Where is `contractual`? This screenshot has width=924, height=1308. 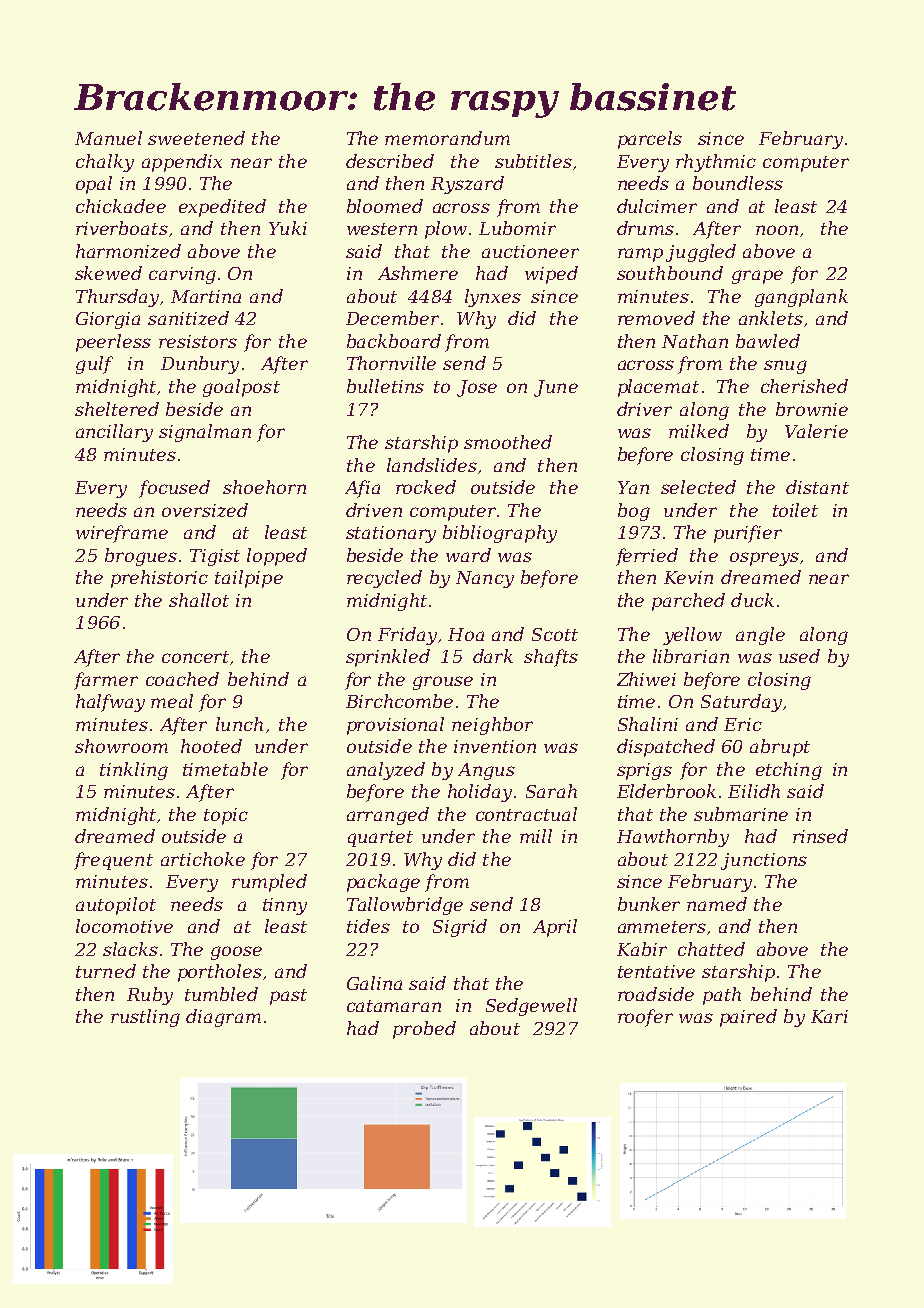
contractual is located at coordinates (526, 814).
